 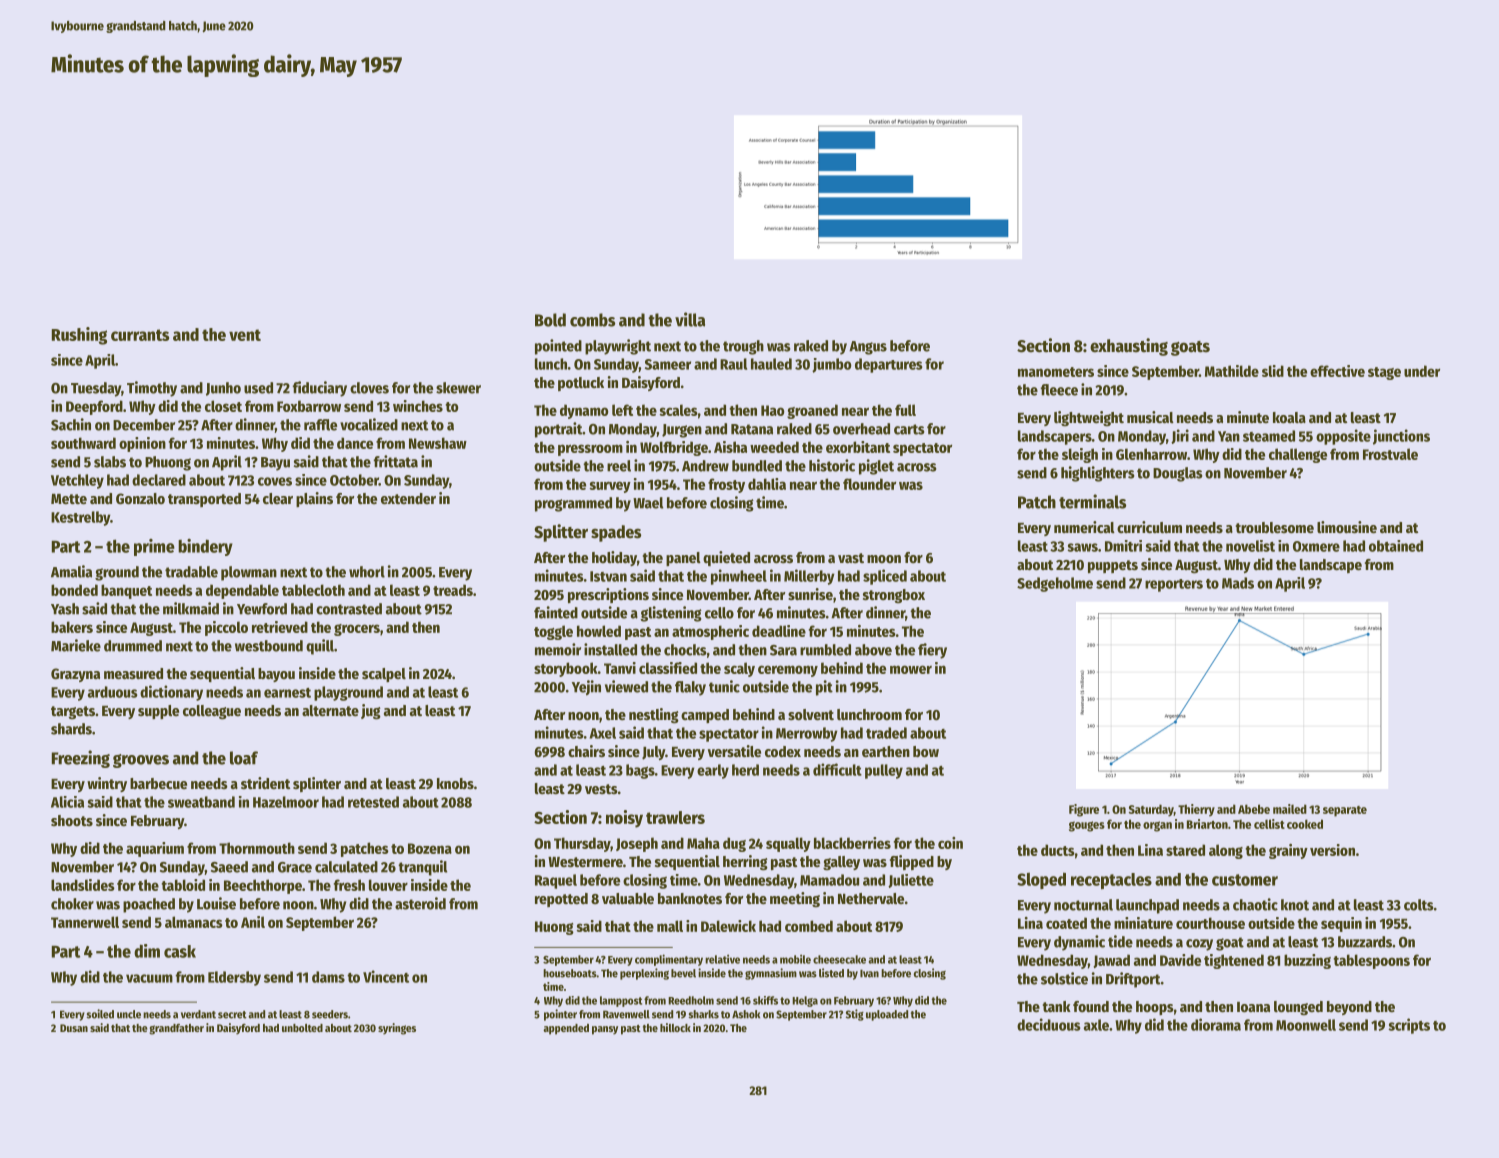 What do you see at coordinates (367, 572) in the screenshot?
I see `whorl` at bounding box center [367, 572].
